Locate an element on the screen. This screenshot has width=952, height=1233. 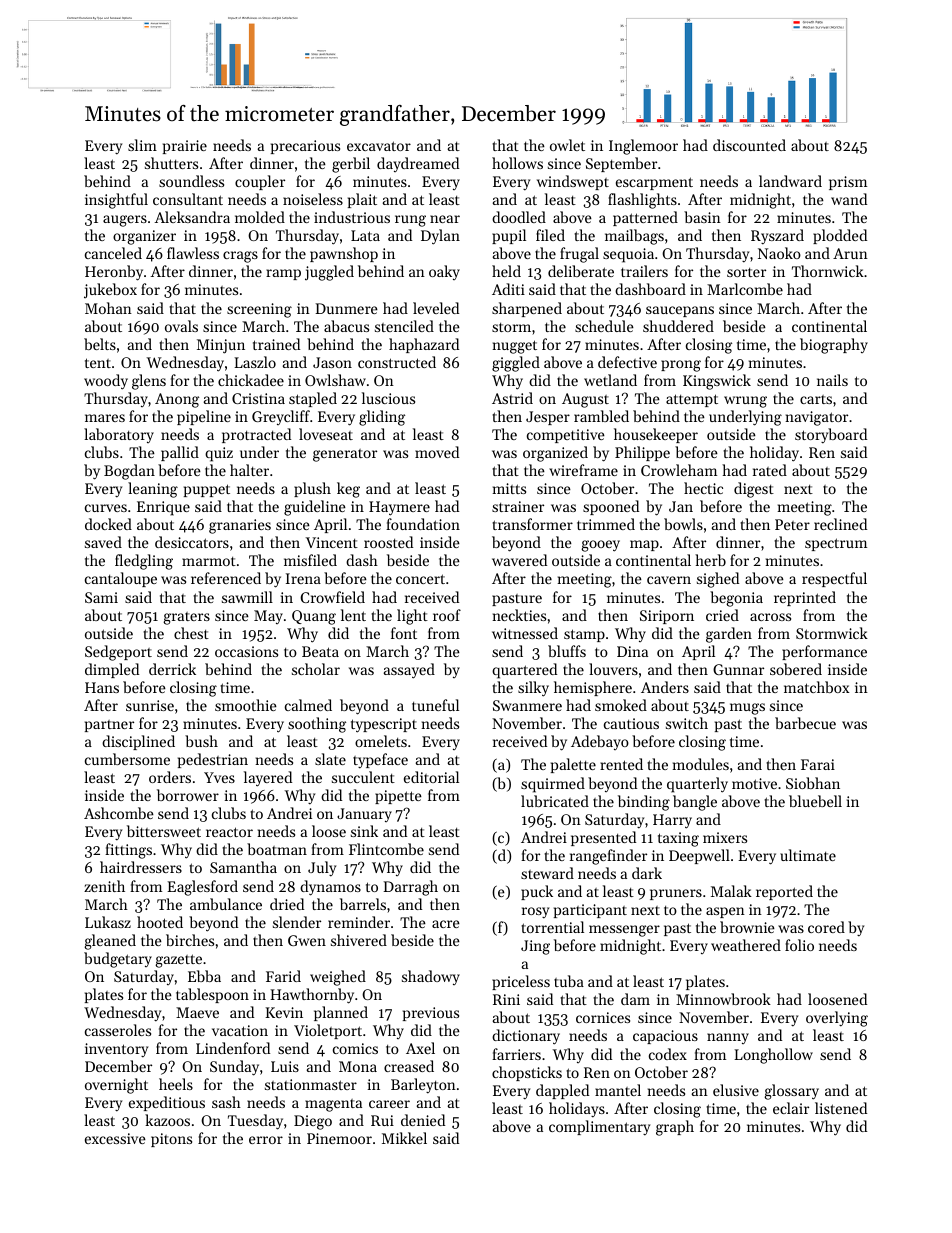
pitons is located at coordinates (171, 1140).
